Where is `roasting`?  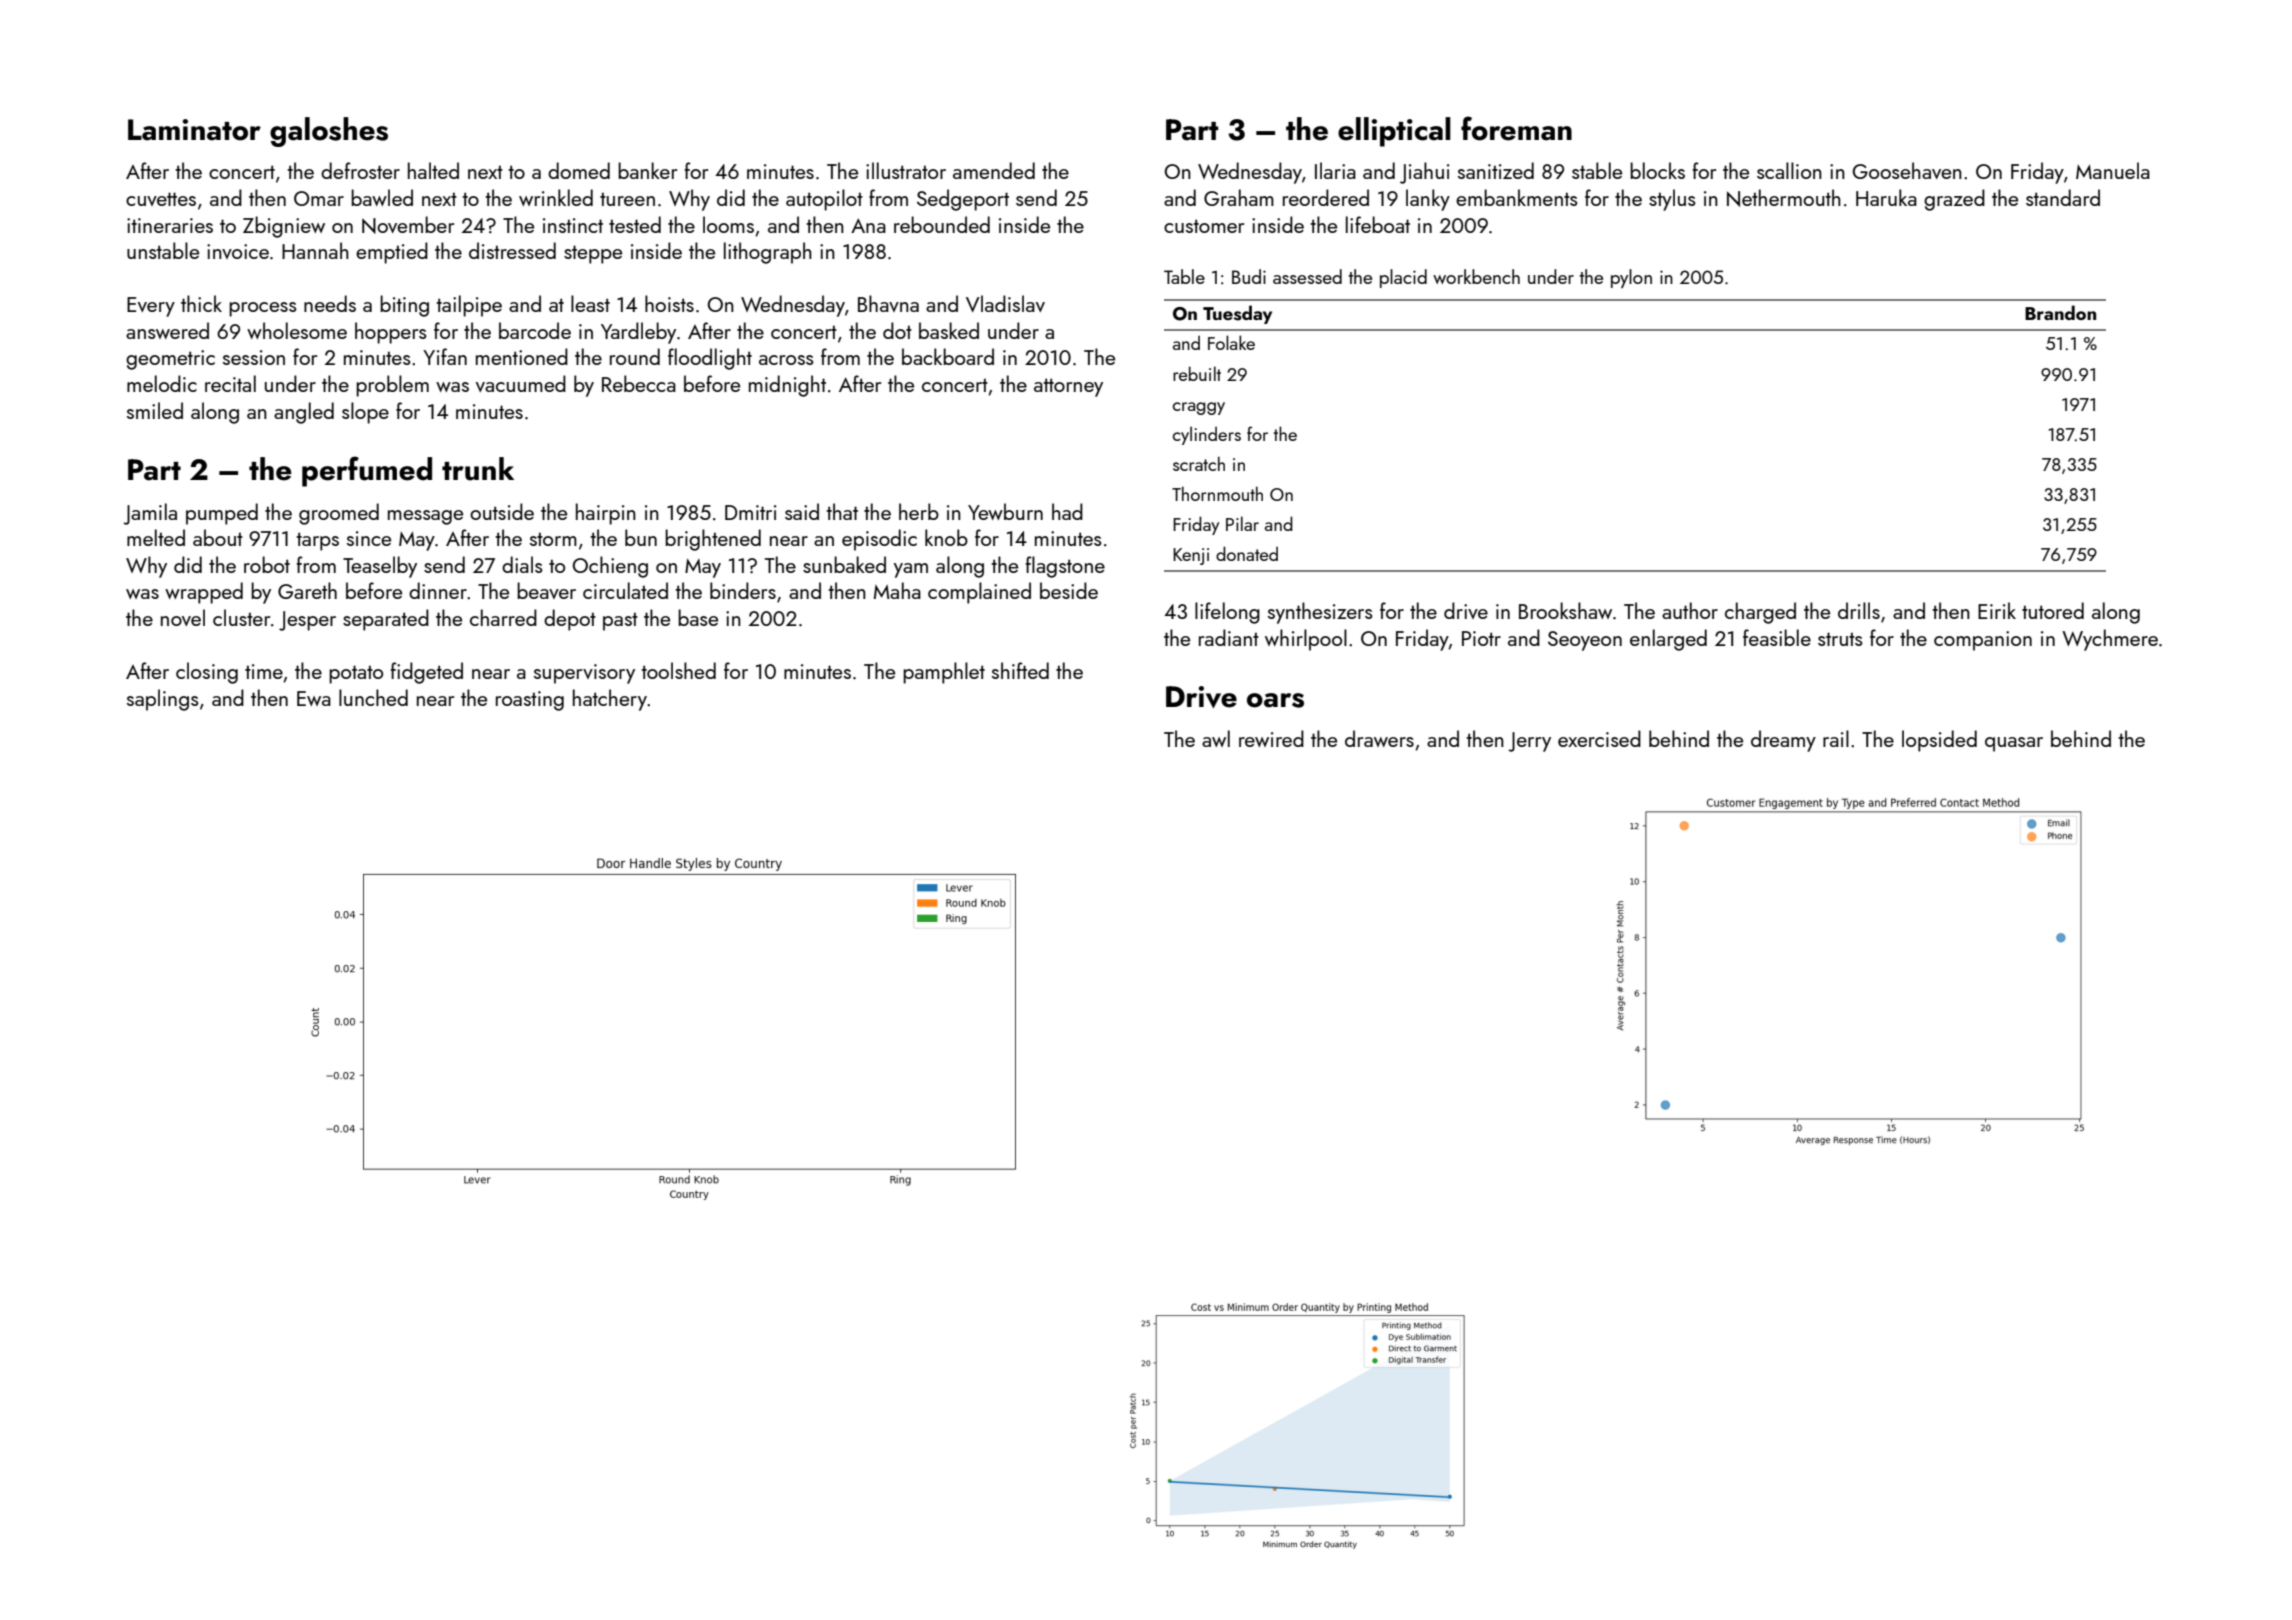
roasting is located at coordinates (530, 701).
